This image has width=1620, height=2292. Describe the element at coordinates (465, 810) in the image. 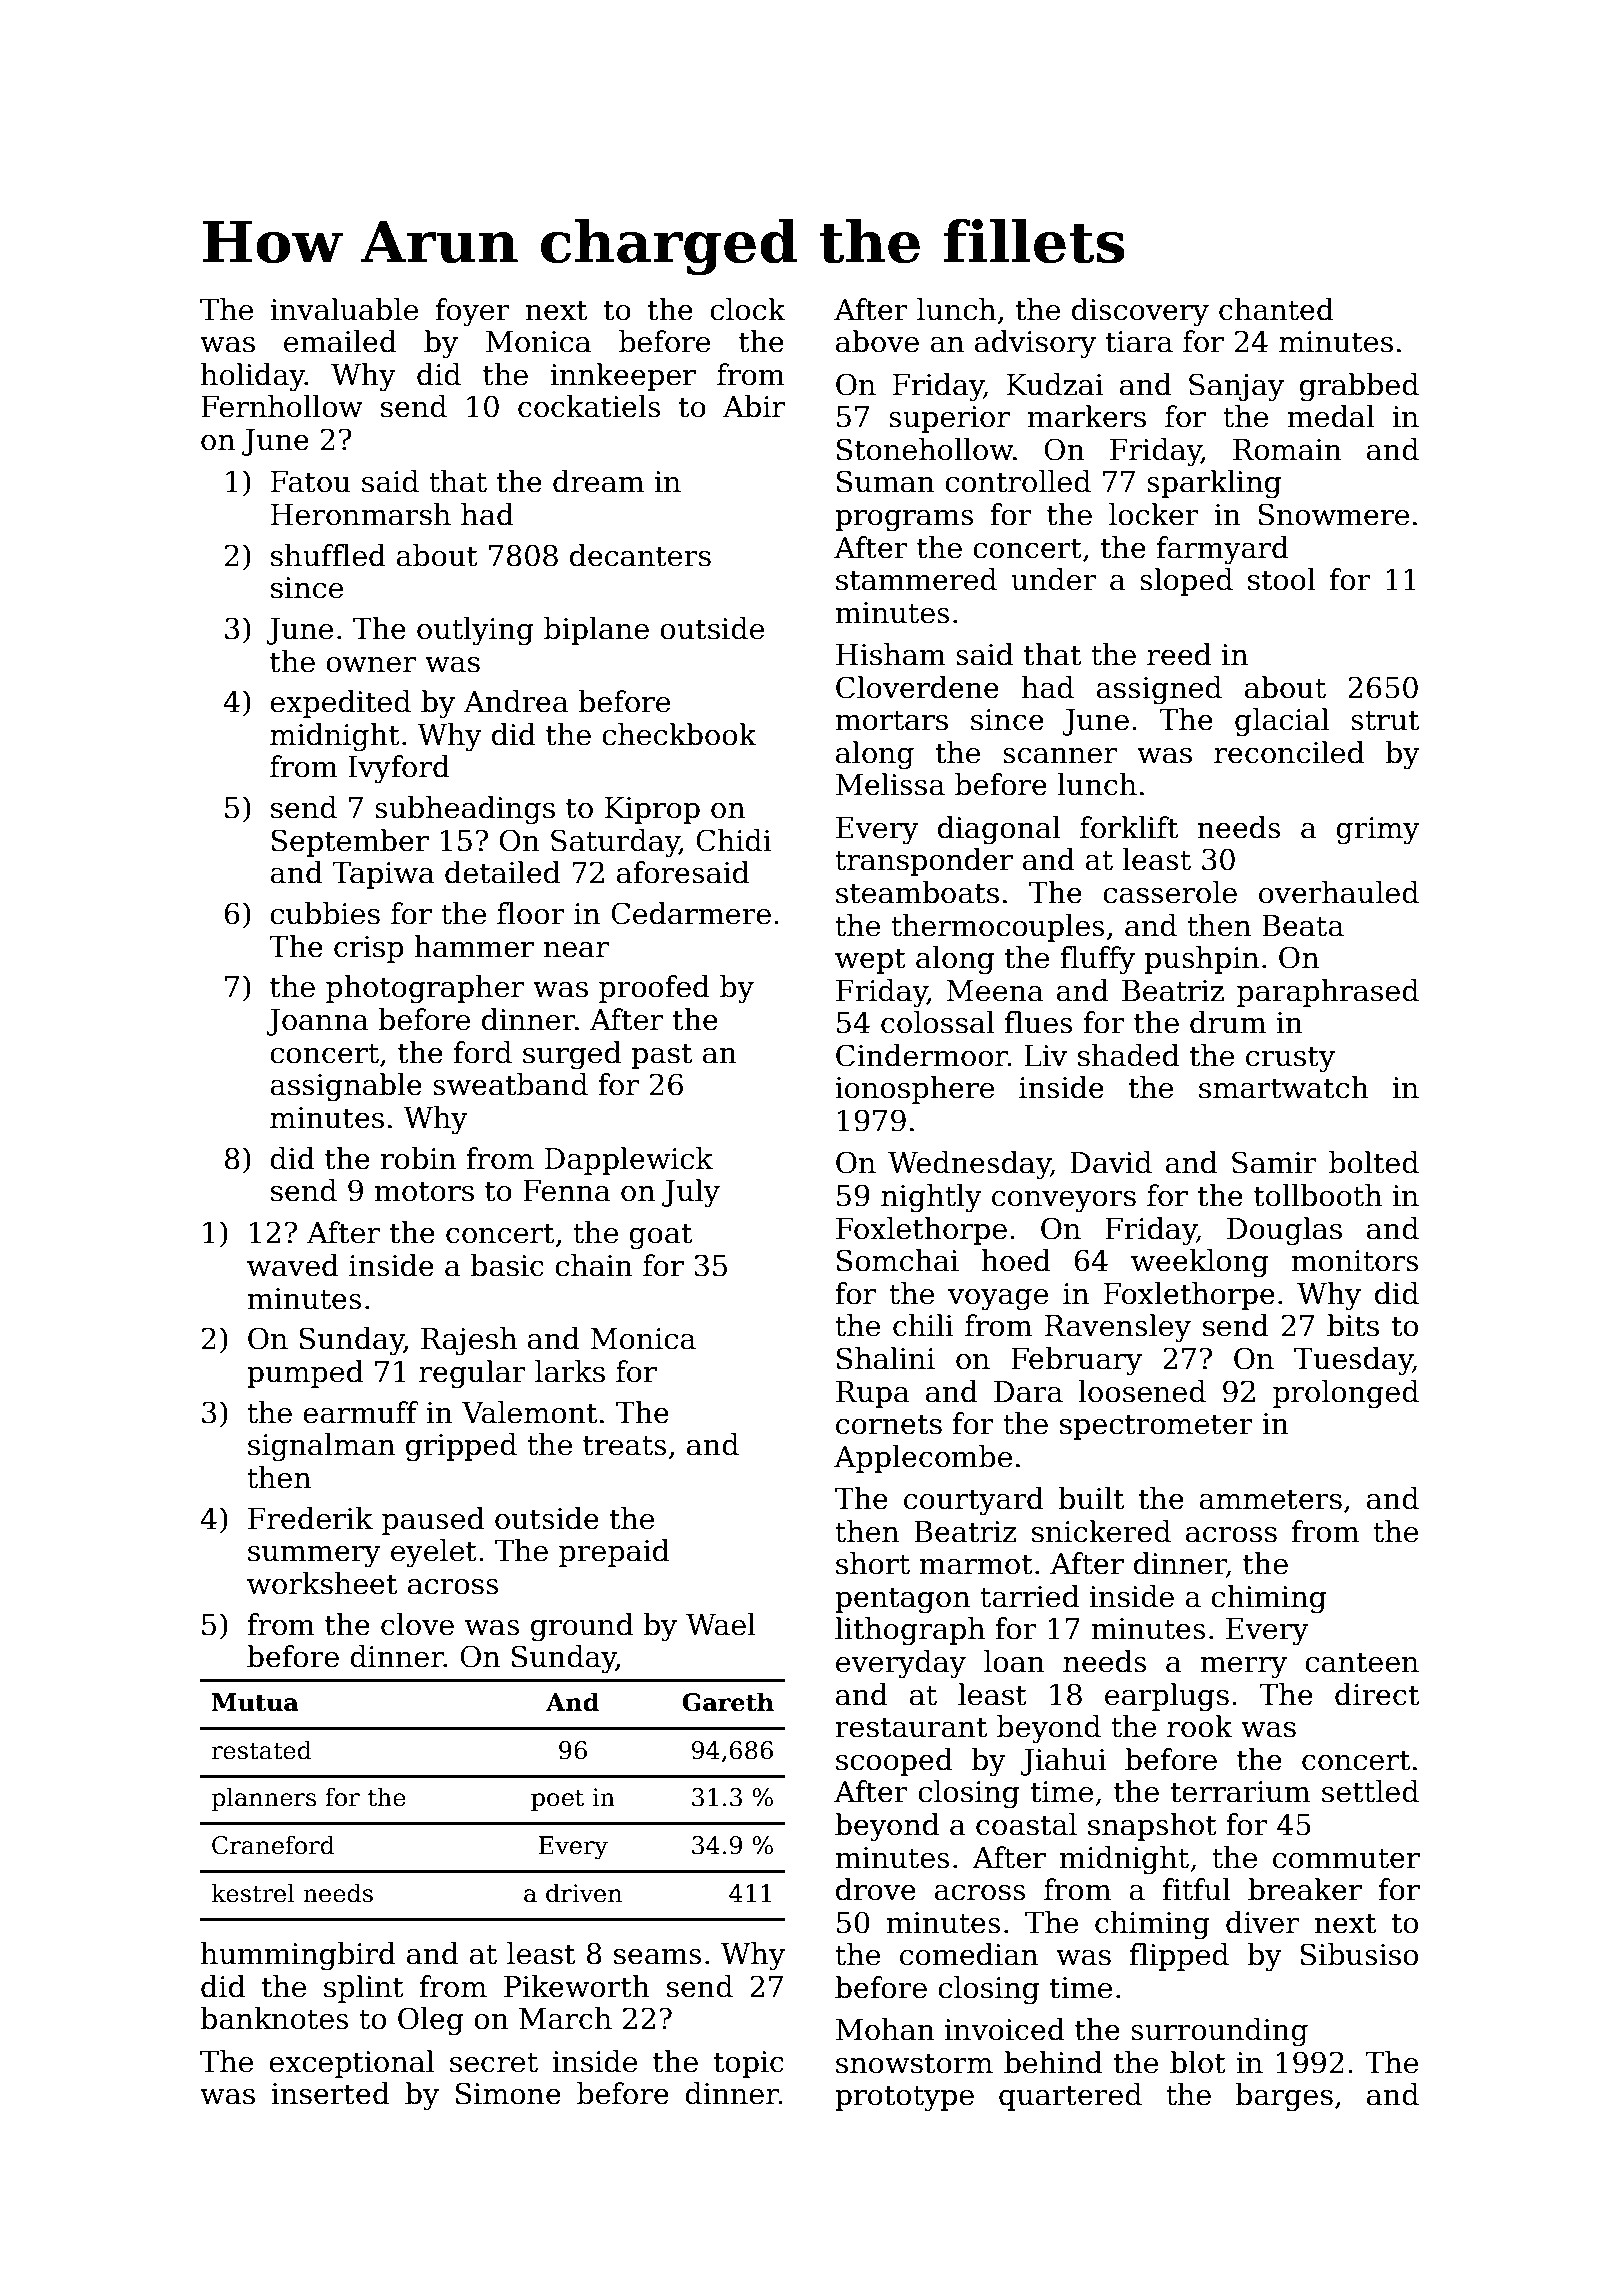

I see `subheadings` at that location.
